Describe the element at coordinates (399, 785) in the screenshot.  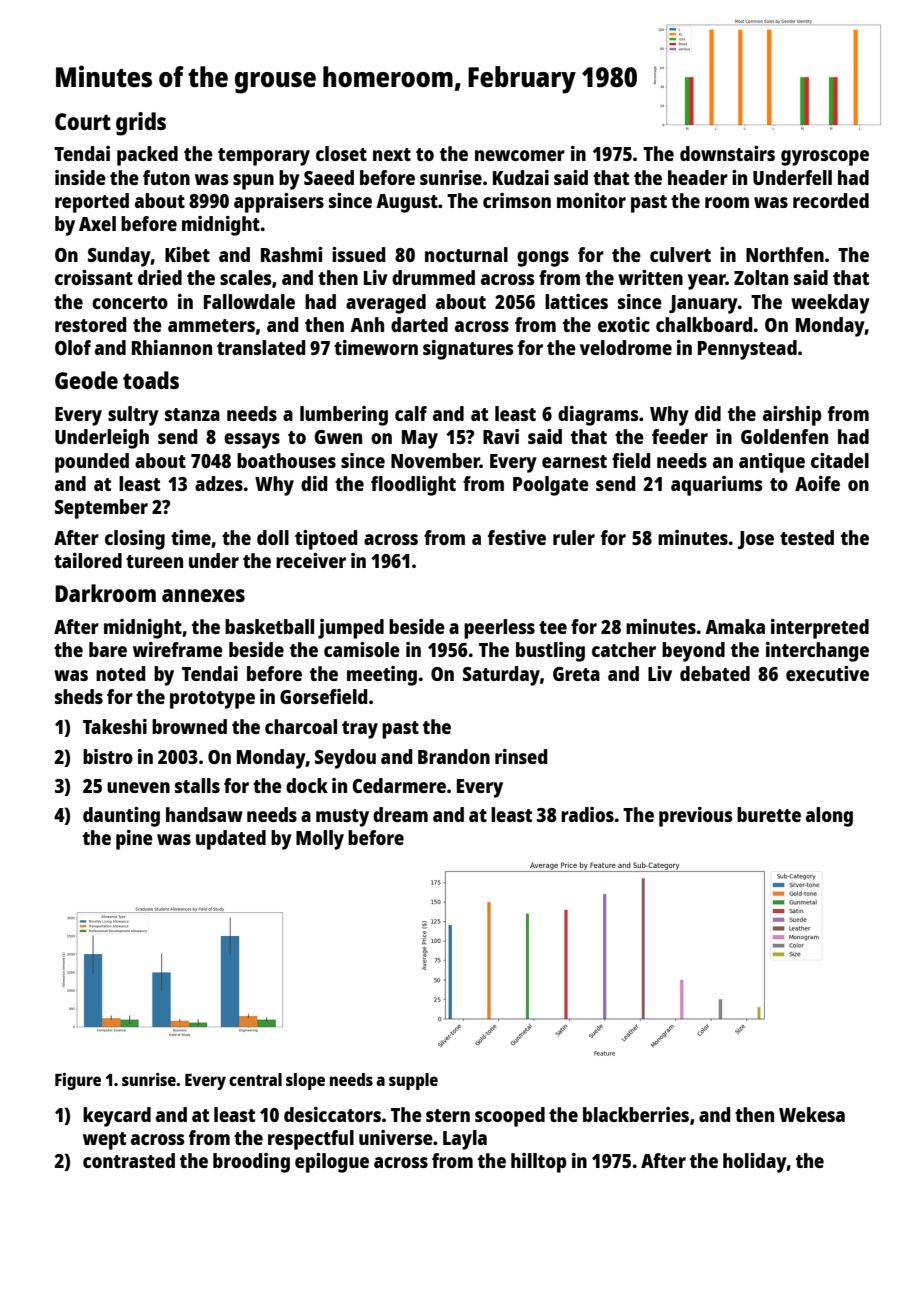
I see `Cedarmere` at that location.
